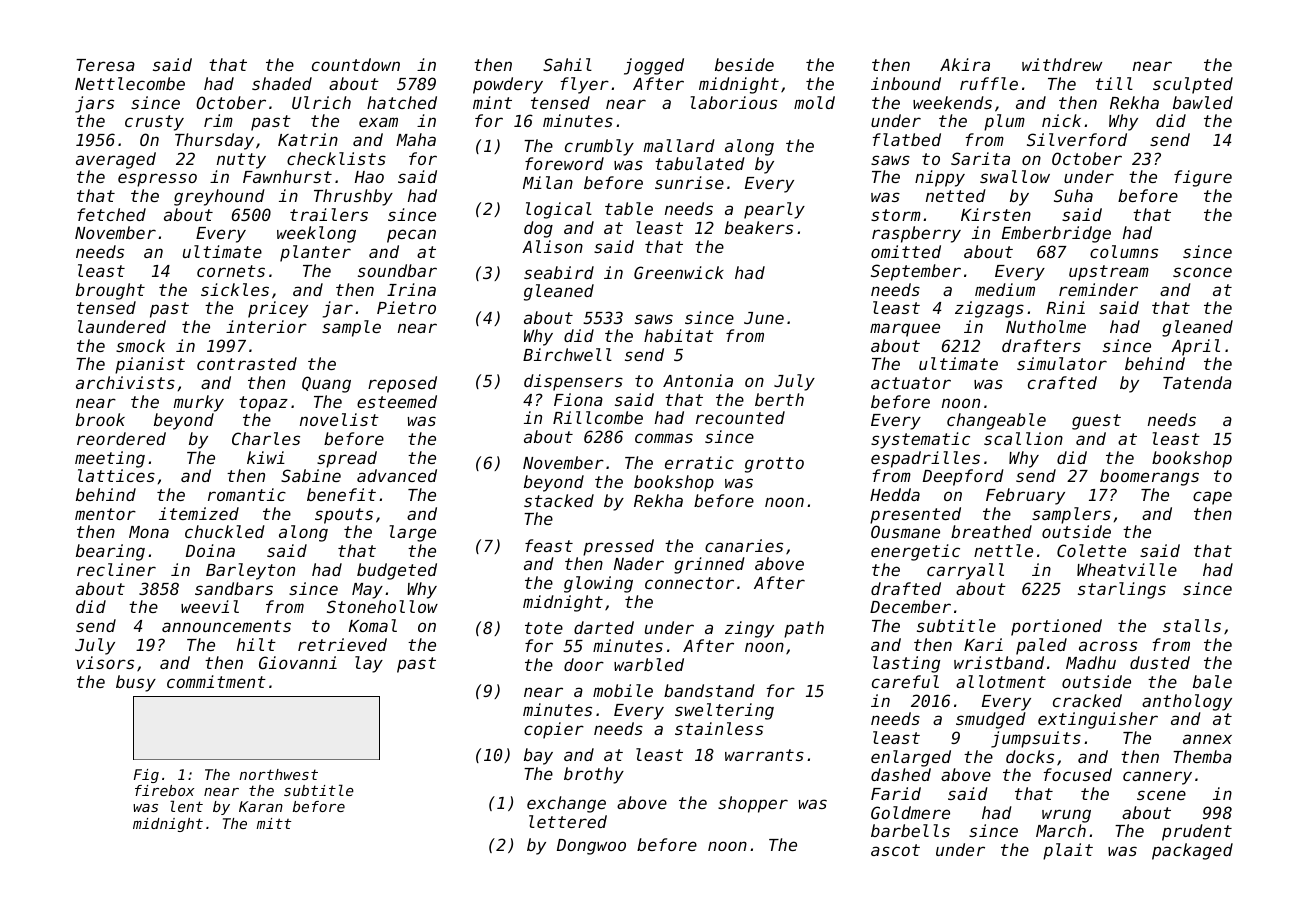  I want to click on carryall, so click(965, 571).
